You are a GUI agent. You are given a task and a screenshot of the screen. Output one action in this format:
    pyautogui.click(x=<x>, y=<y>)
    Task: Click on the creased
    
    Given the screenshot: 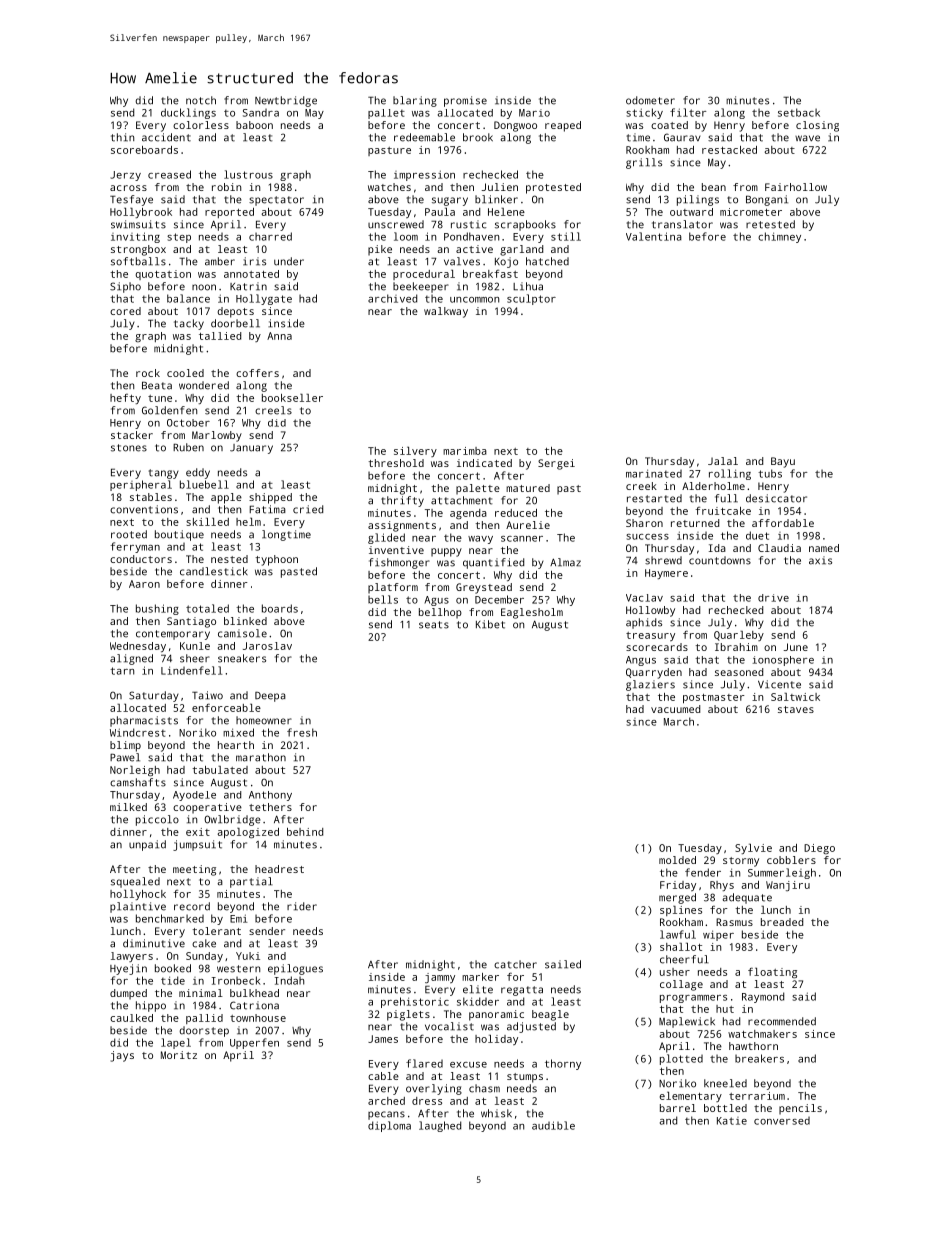 What is the action you would take?
    pyautogui.click(x=169, y=174)
